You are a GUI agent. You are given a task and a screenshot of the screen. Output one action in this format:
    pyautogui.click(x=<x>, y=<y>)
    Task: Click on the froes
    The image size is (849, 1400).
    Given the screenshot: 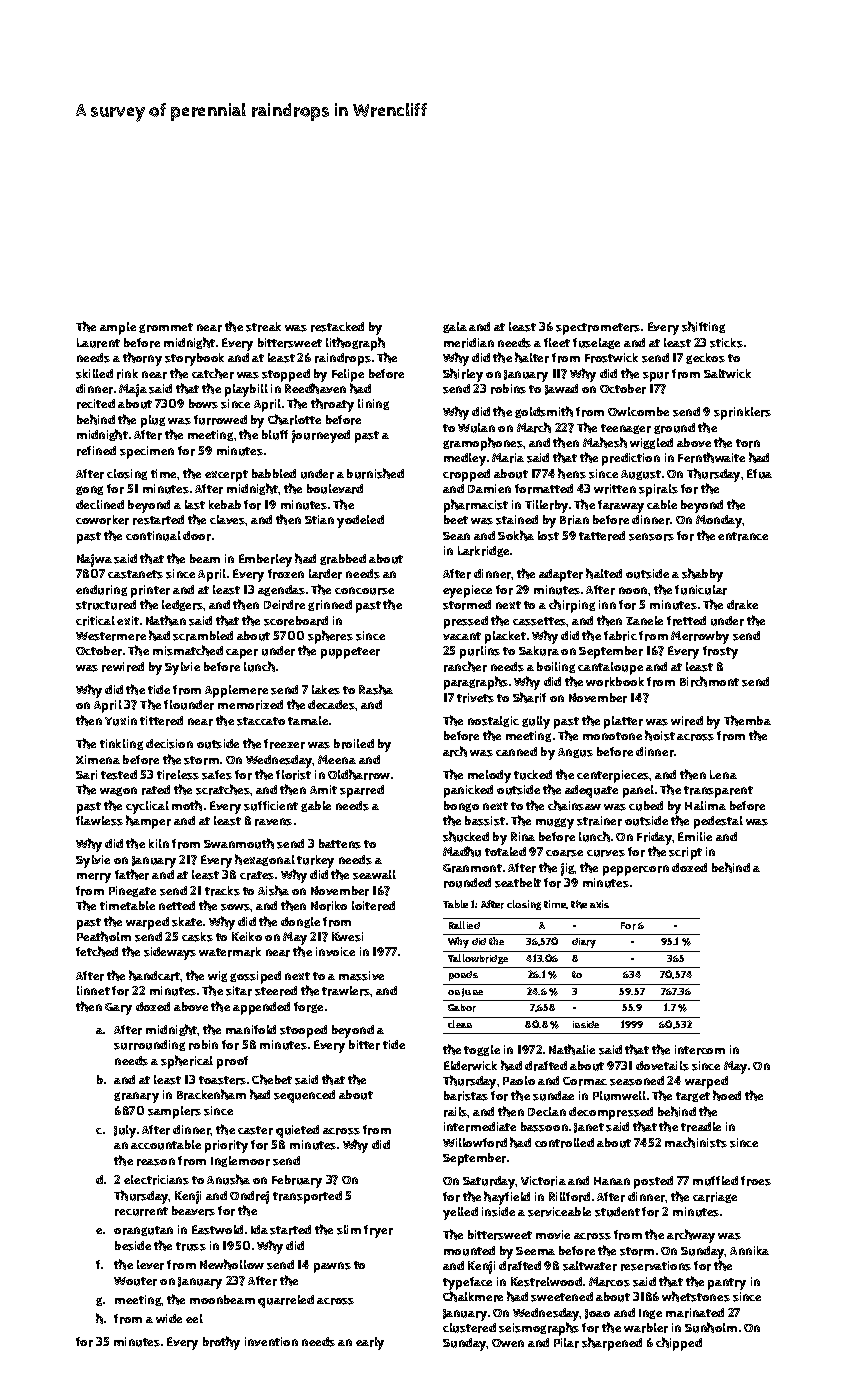 What is the action you would take?
    pyautogui.click(x=756, y=1181)
